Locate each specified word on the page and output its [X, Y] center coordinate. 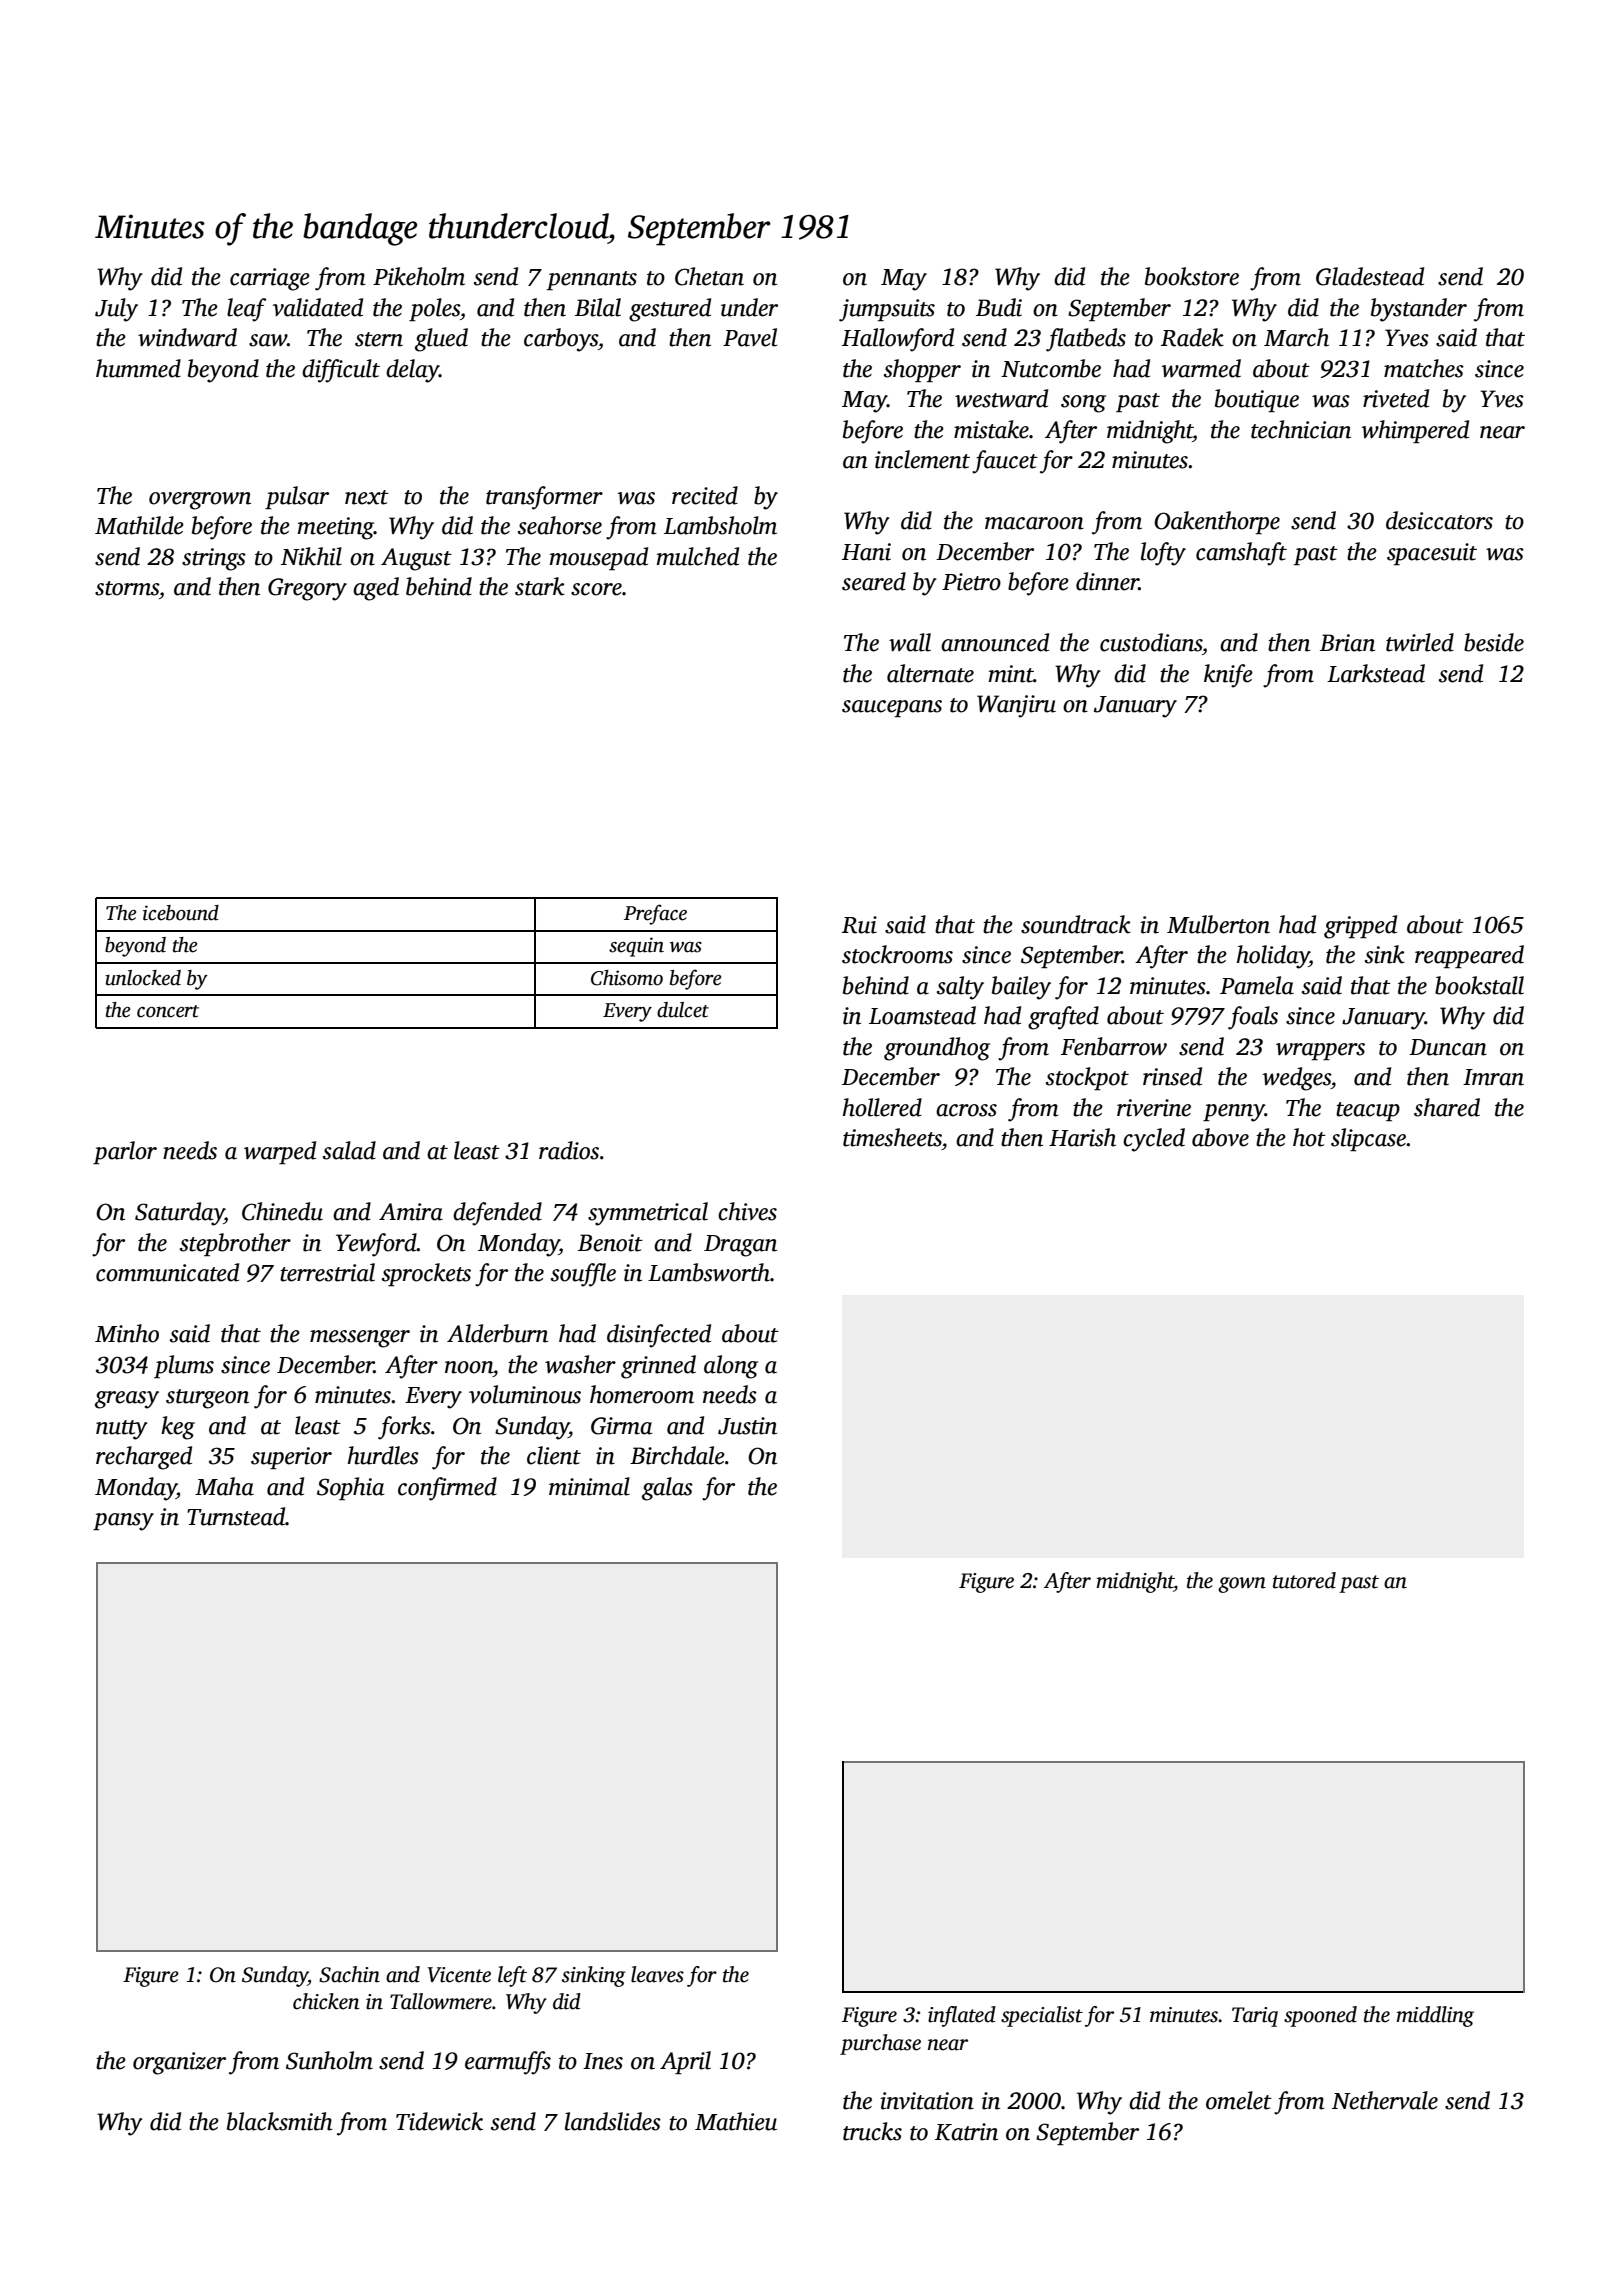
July [116, 310]
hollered [882, 1107]
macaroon [1034, 523]
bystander [1419, 310]
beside [1494, 642]
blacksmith [280, 2121]
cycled [1154, 1140]
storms [127, 588]
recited [705, 495]
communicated [167, 1272]
